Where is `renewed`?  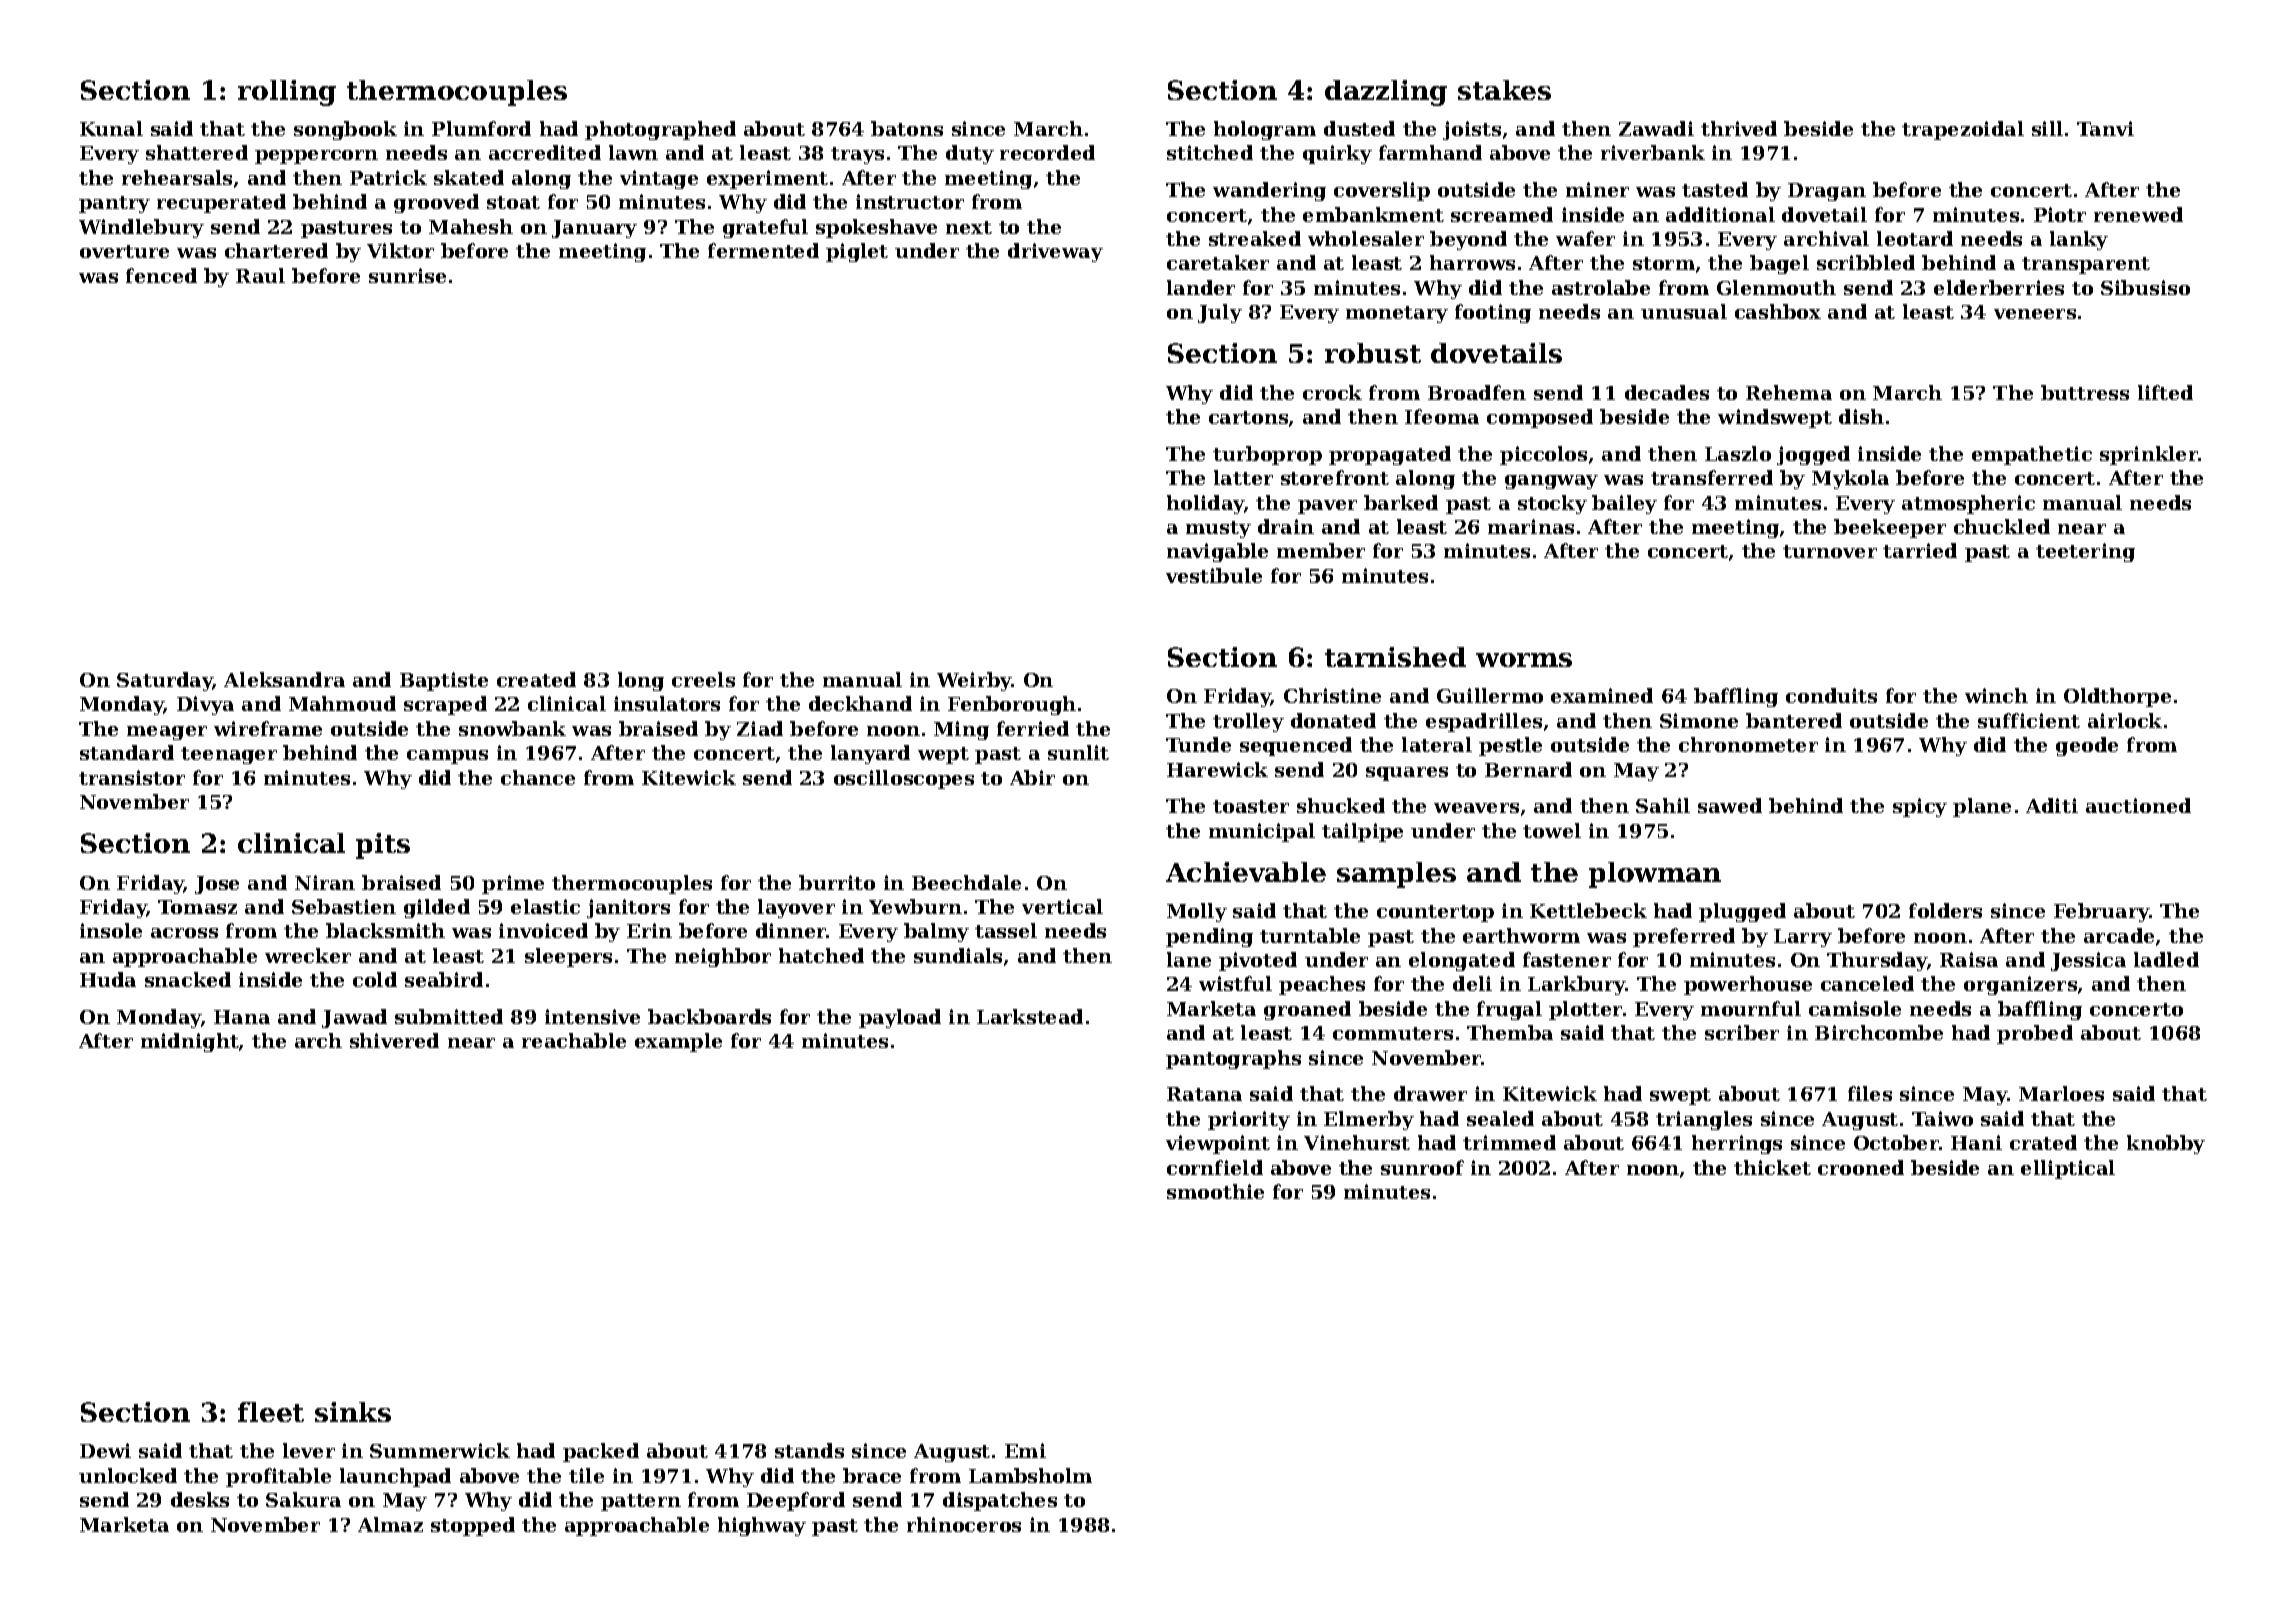 renewed is located at coordinates (2138, 214).
